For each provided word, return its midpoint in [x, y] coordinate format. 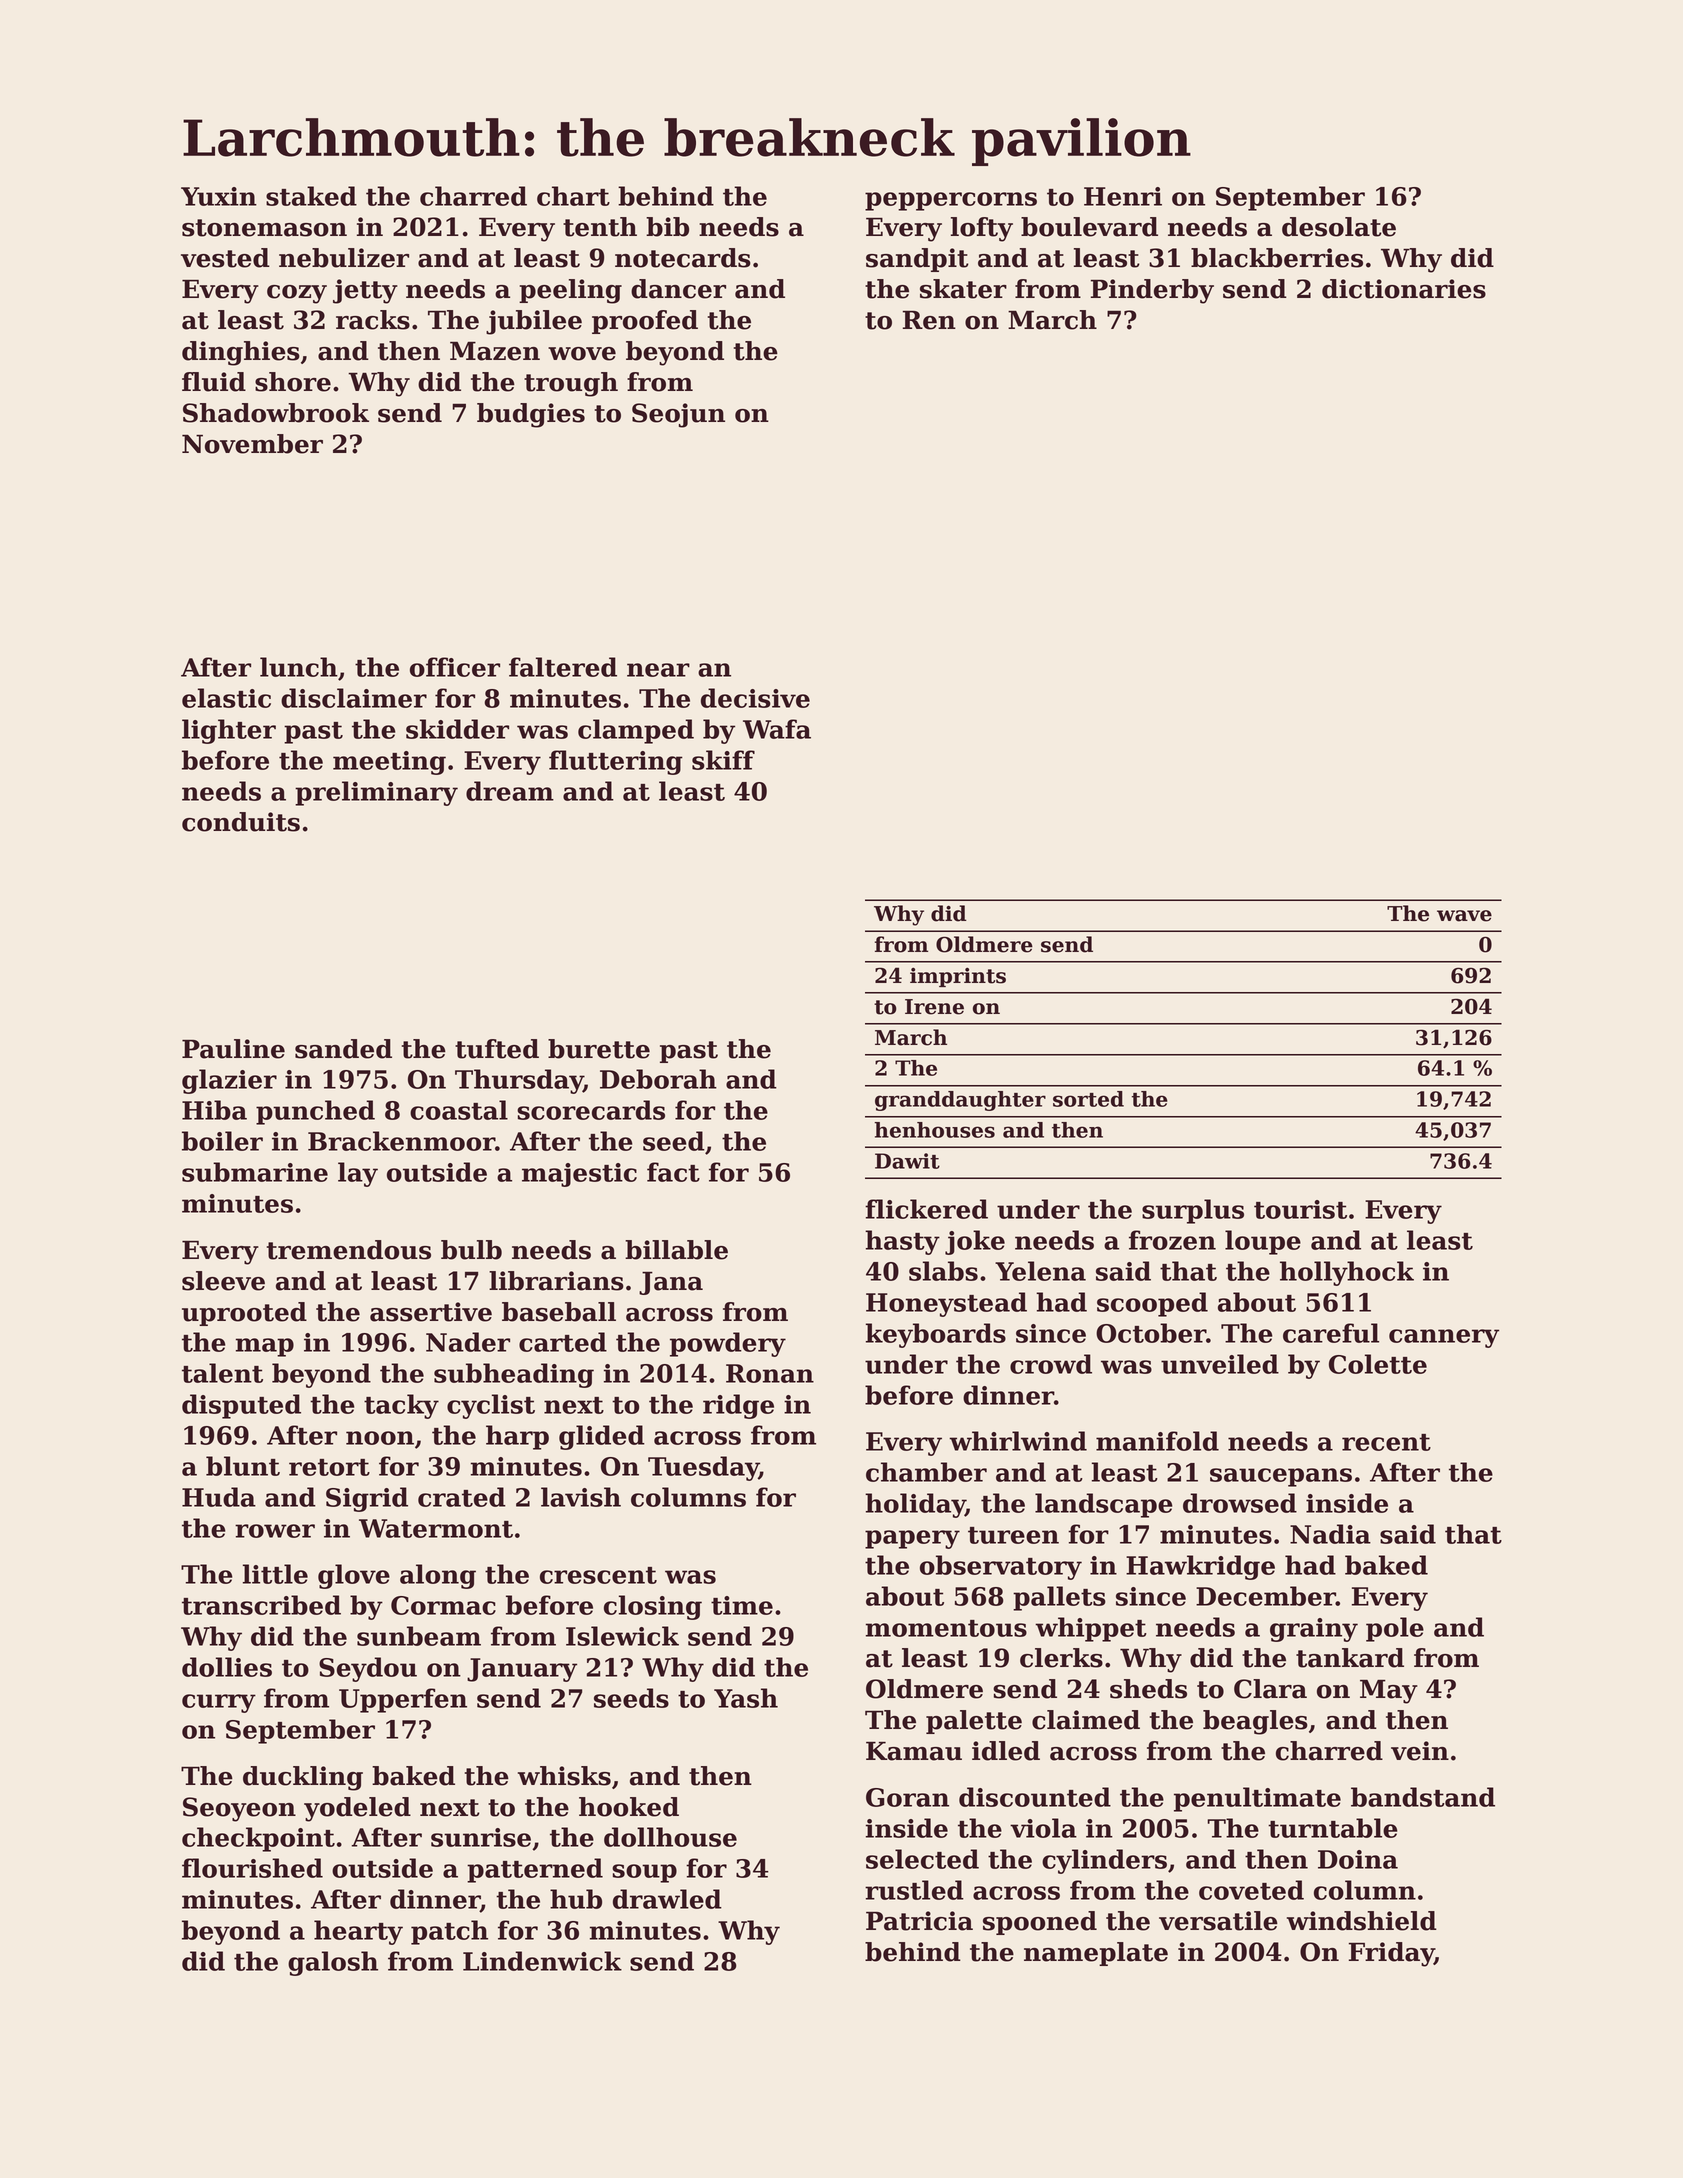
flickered [926, 1209]
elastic [226, 698]
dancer [678, 289]
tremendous [349, 1250]
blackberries [1277, 258]
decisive [755, 698]
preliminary [376, 793]
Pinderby [1152, 291]
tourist [1300, 1209]
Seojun [678, 415]
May [1389, 1692]
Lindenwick [542, 1961]
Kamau [914, 1751]
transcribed [261, 1605]
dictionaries [1404, 289]
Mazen [495, 351]
